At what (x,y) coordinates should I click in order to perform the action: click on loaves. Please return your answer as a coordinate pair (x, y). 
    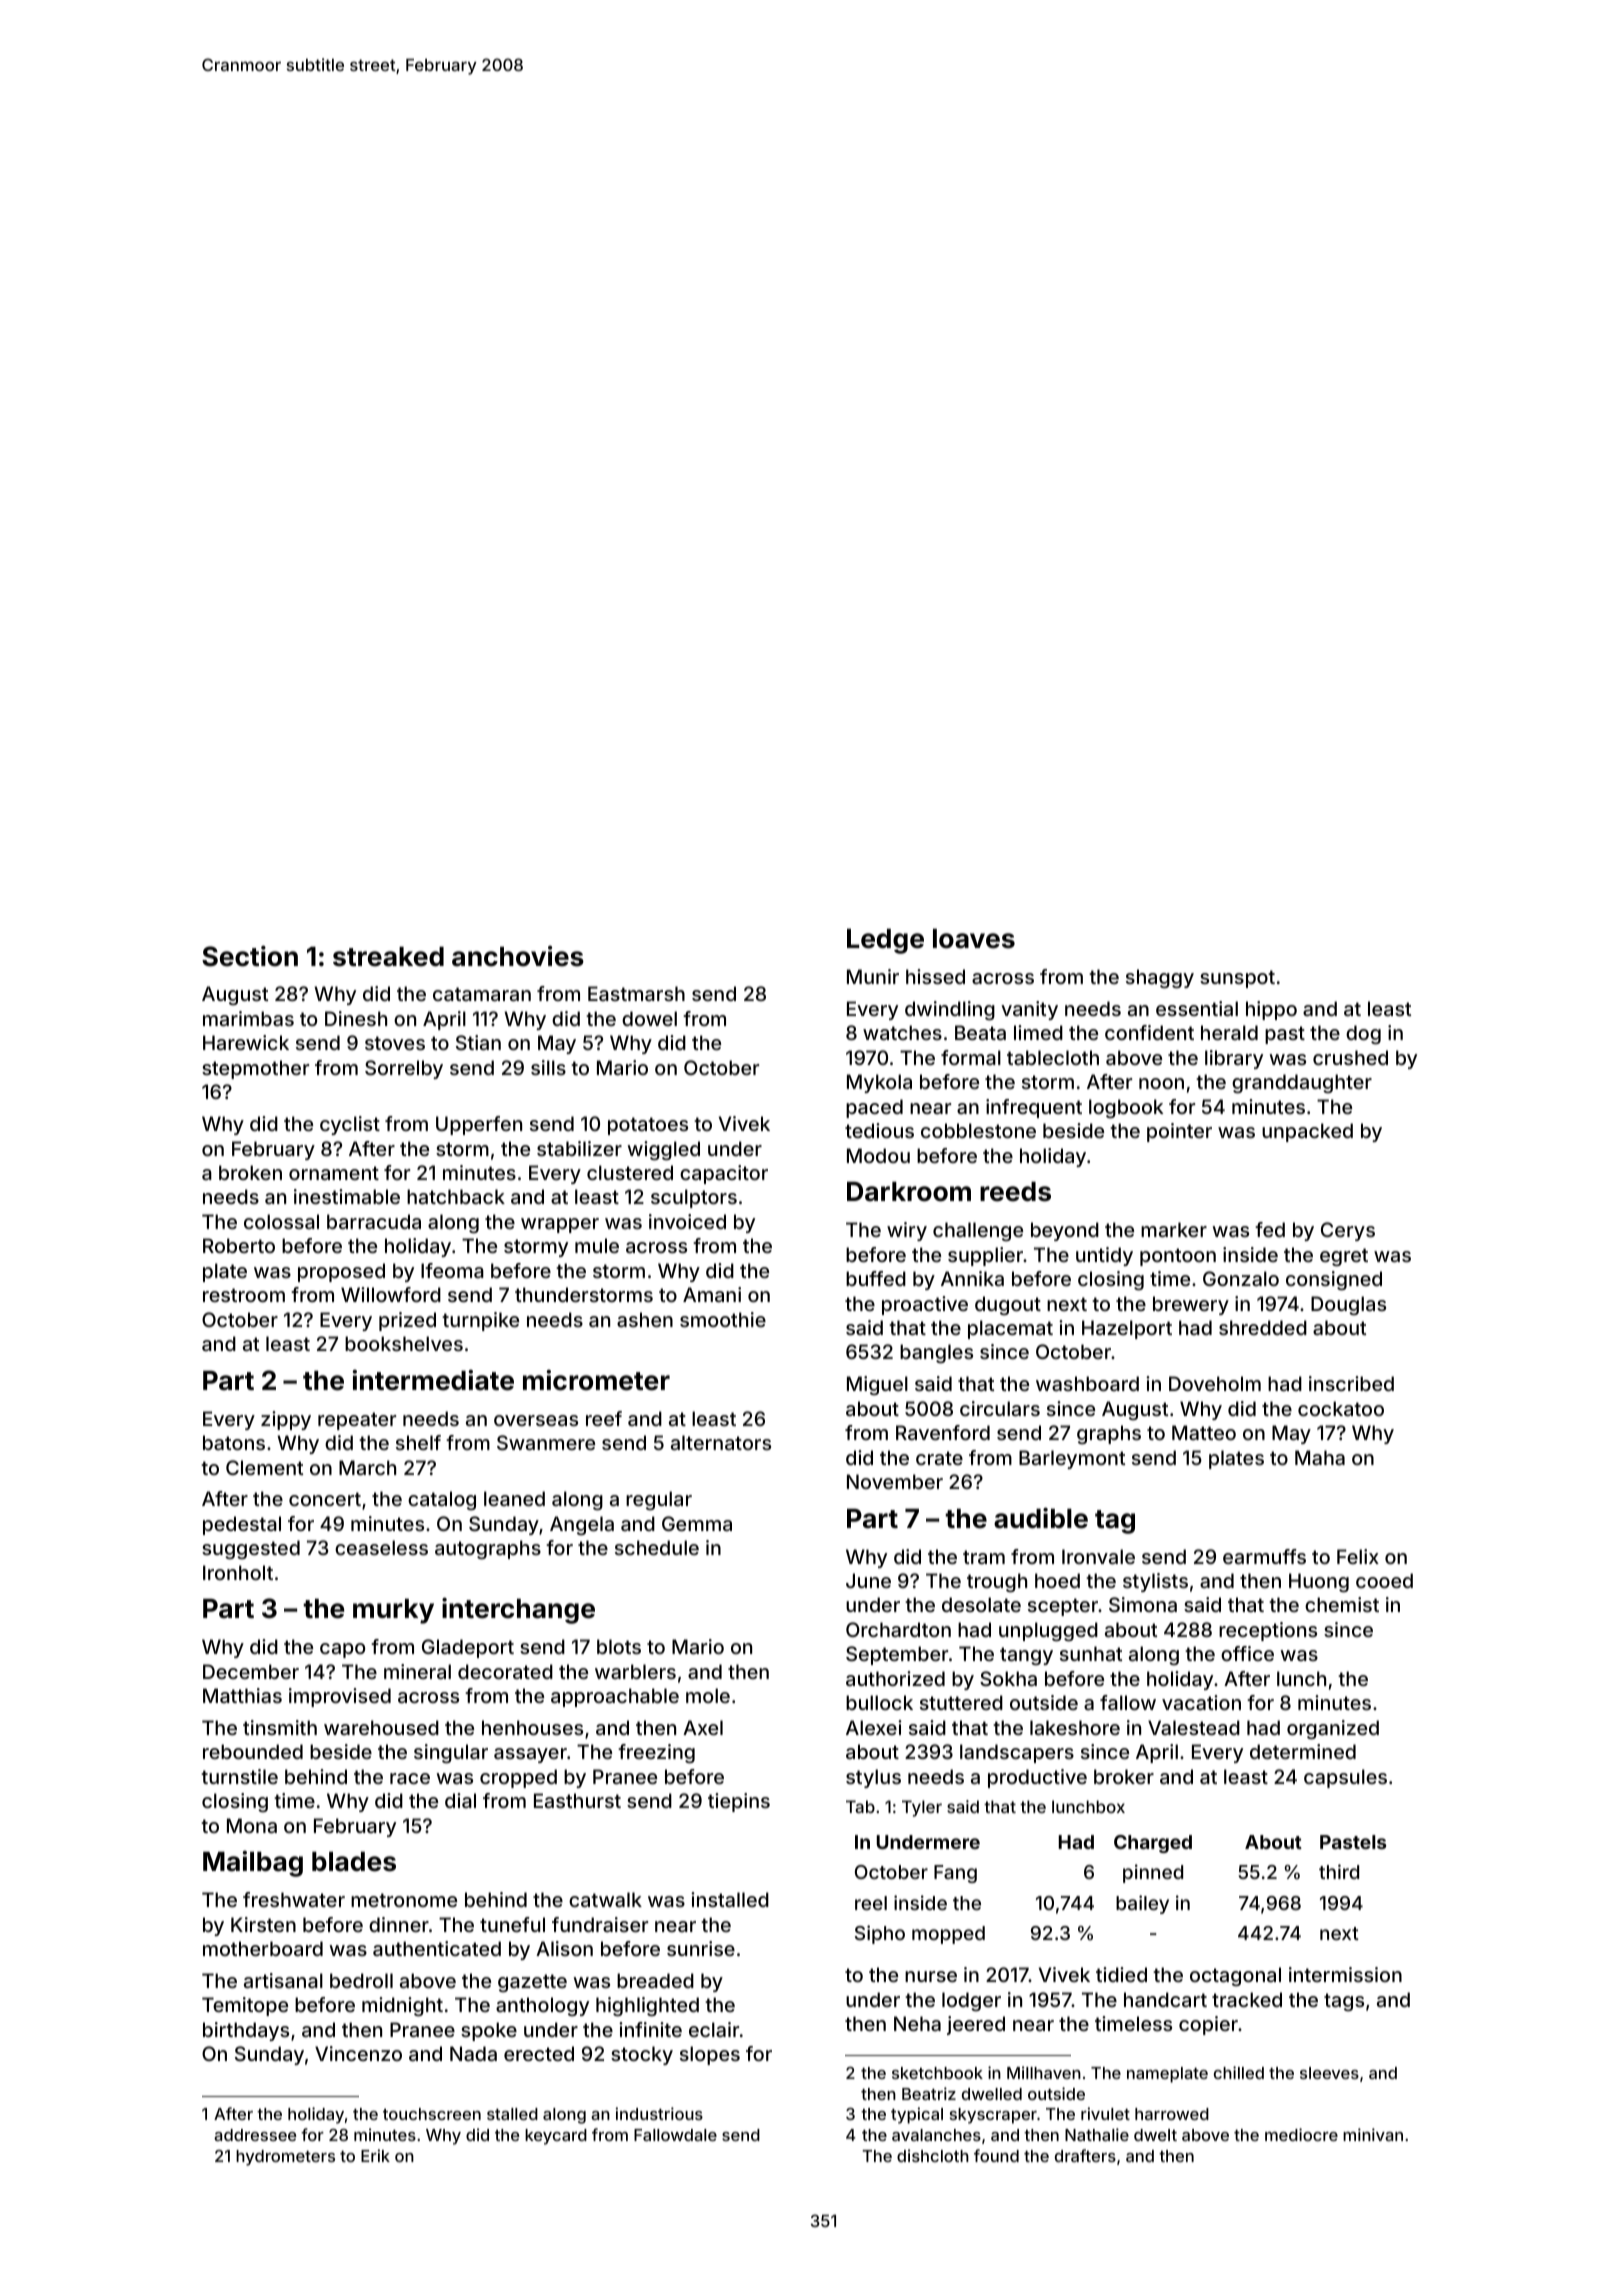
    Looking at the image, I should click on (974, 939).
